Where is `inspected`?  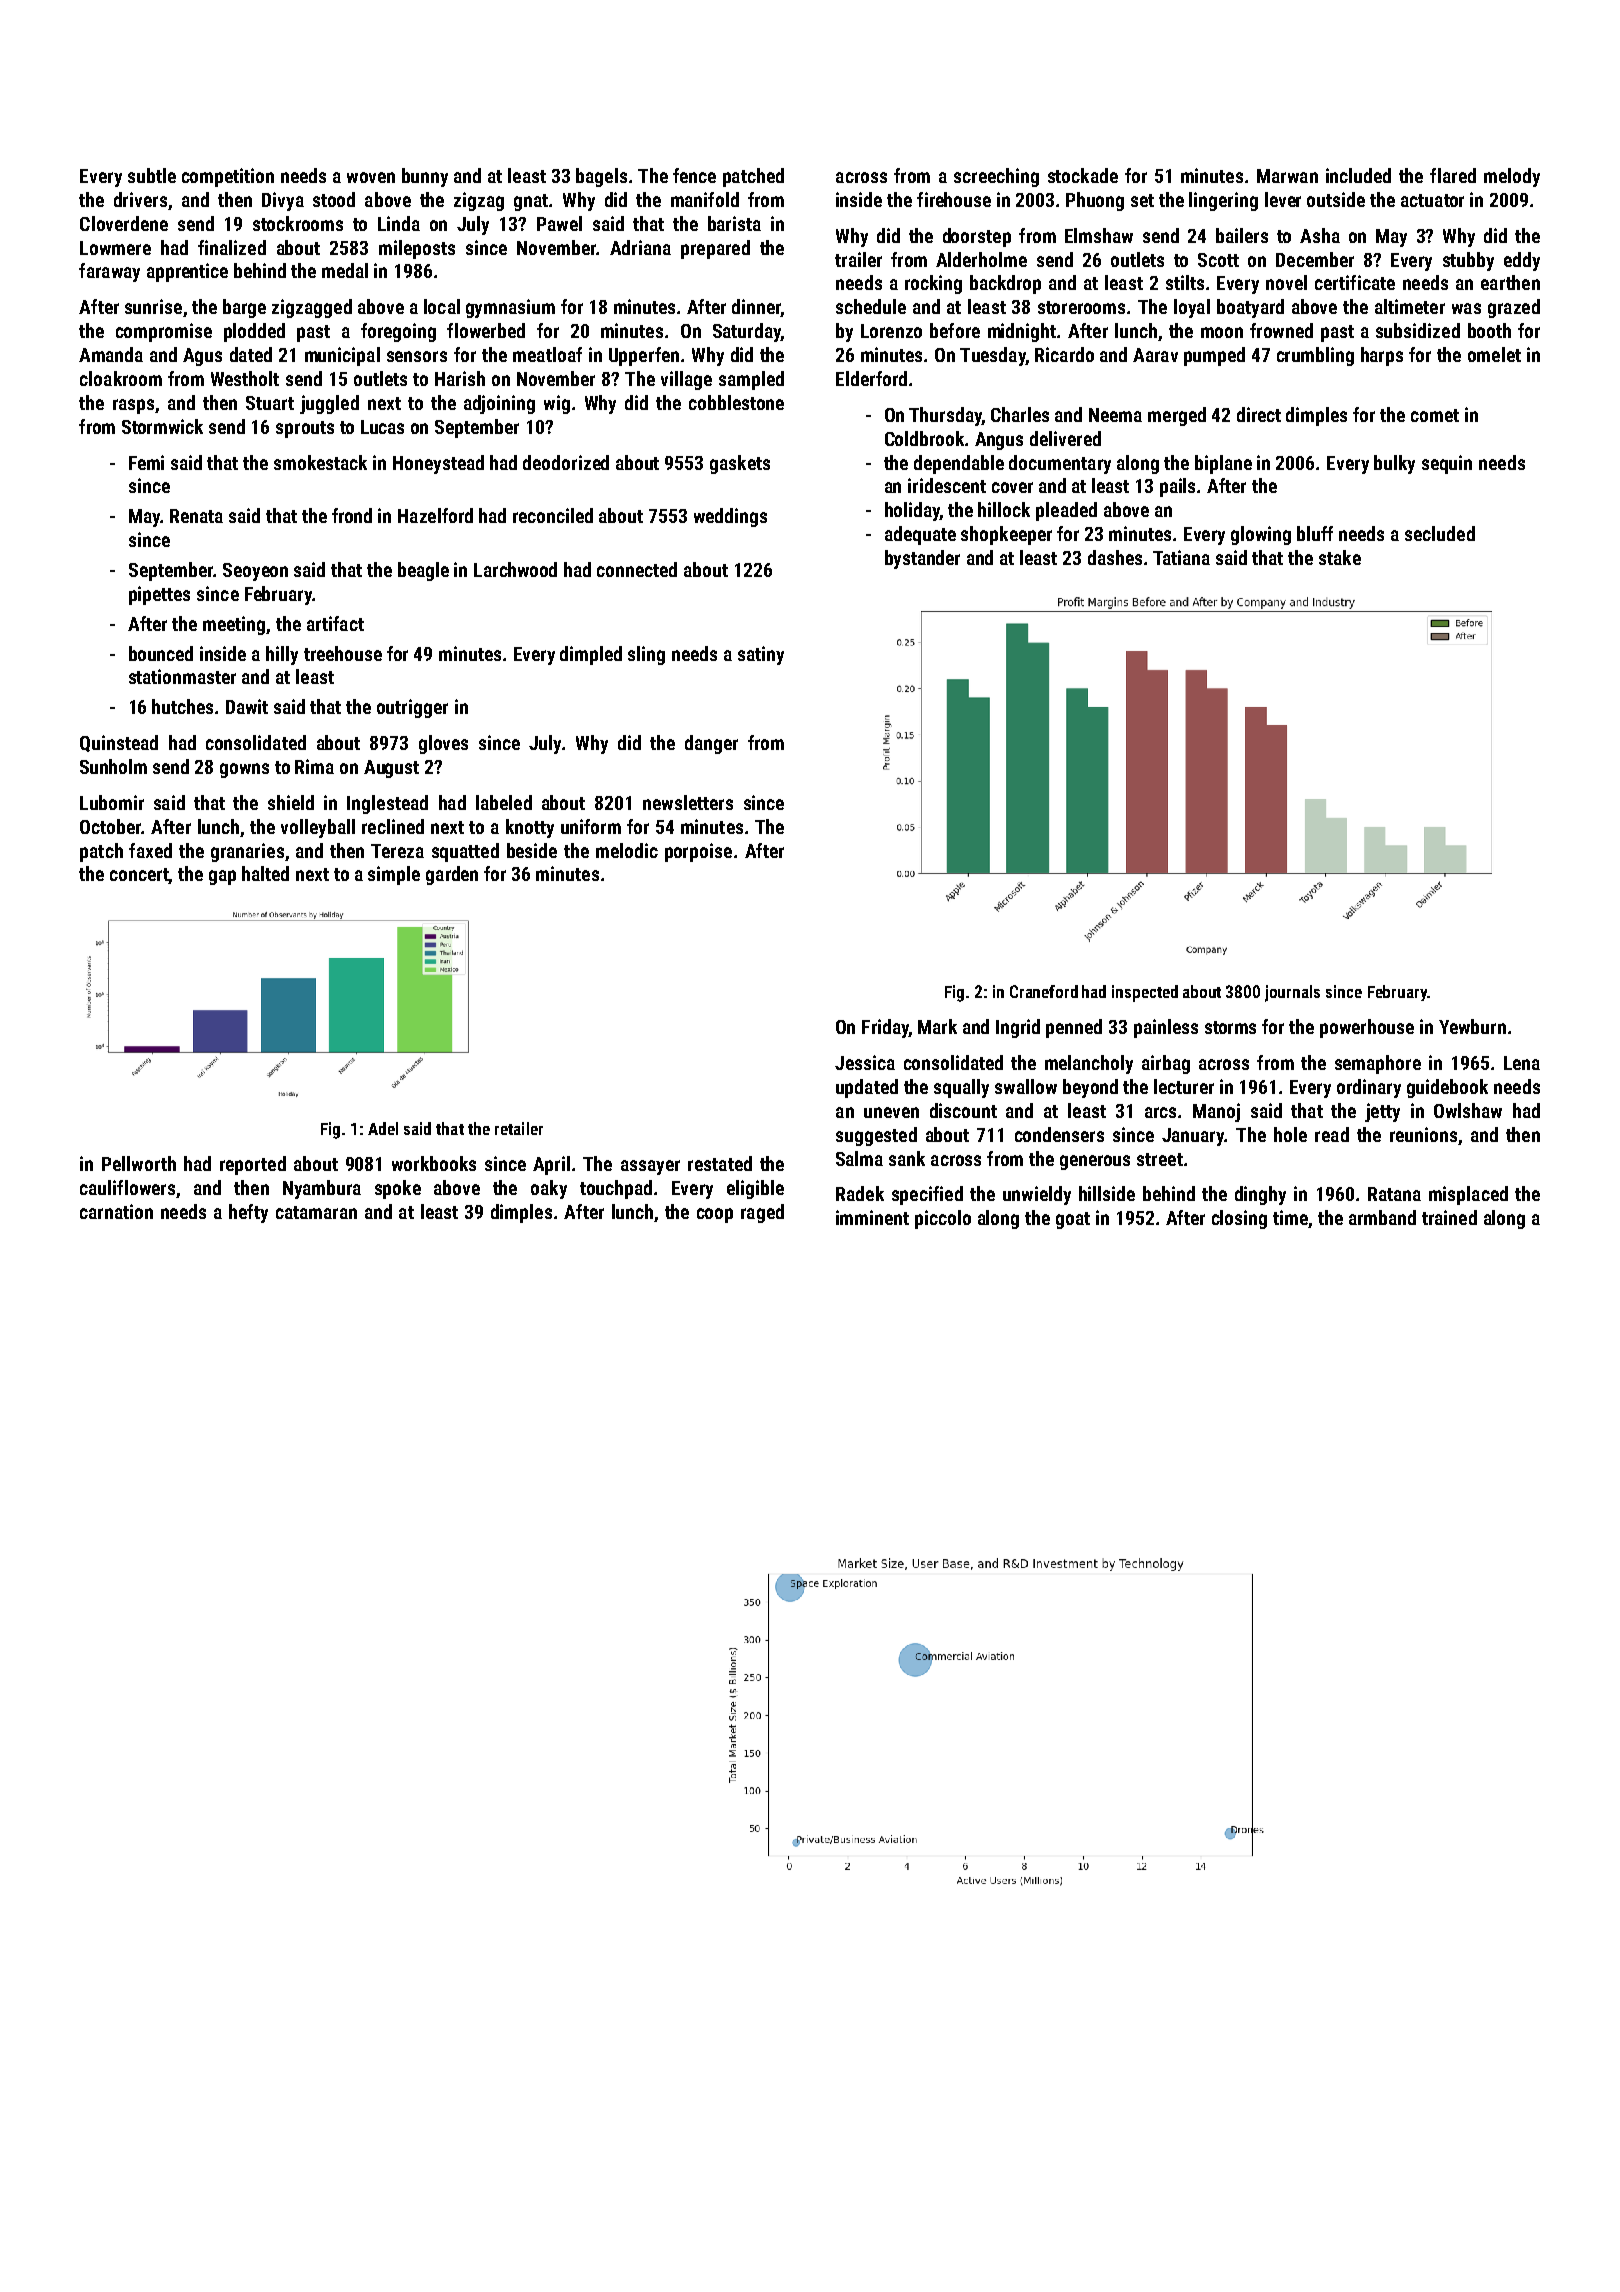
inspected is located at coordinates (1145, 993).
